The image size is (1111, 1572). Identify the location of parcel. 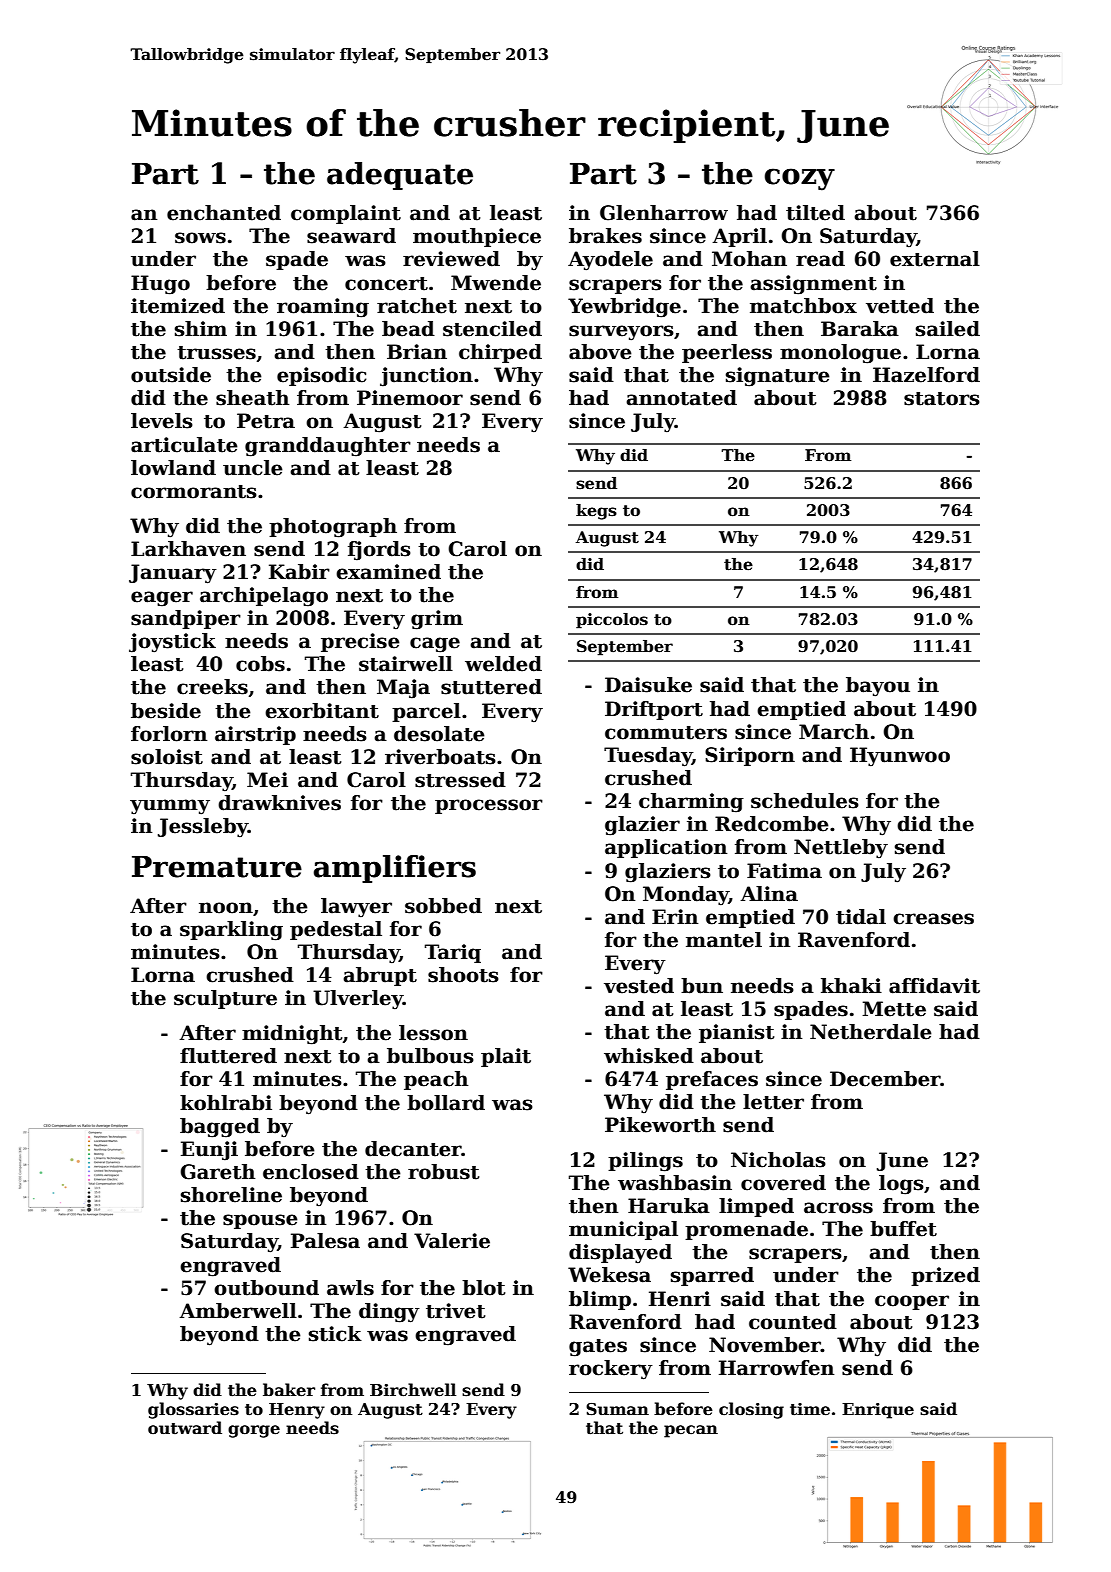
(426, 712).
